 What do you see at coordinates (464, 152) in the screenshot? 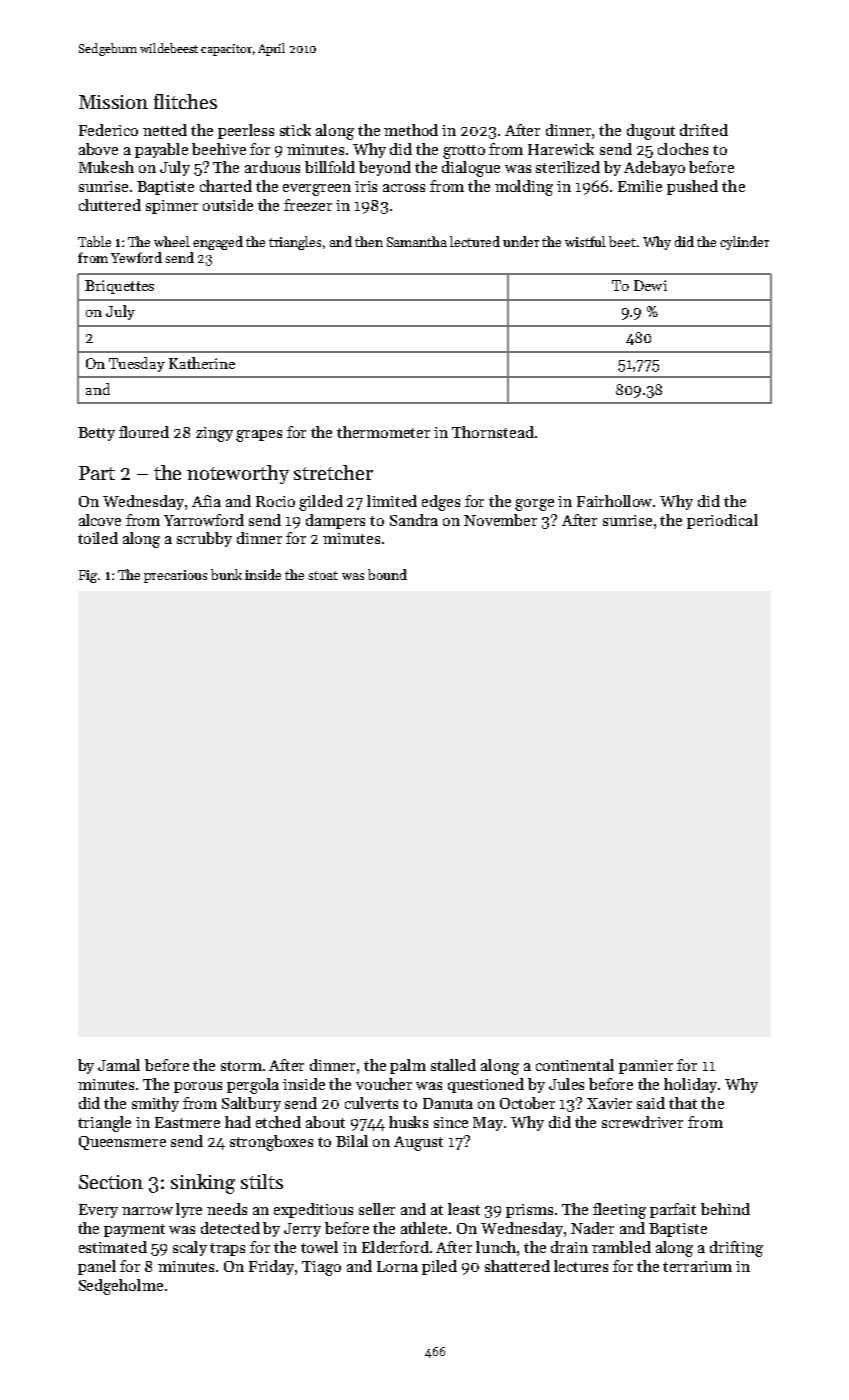
I see `grotto` at bounding box center [464, 152].
